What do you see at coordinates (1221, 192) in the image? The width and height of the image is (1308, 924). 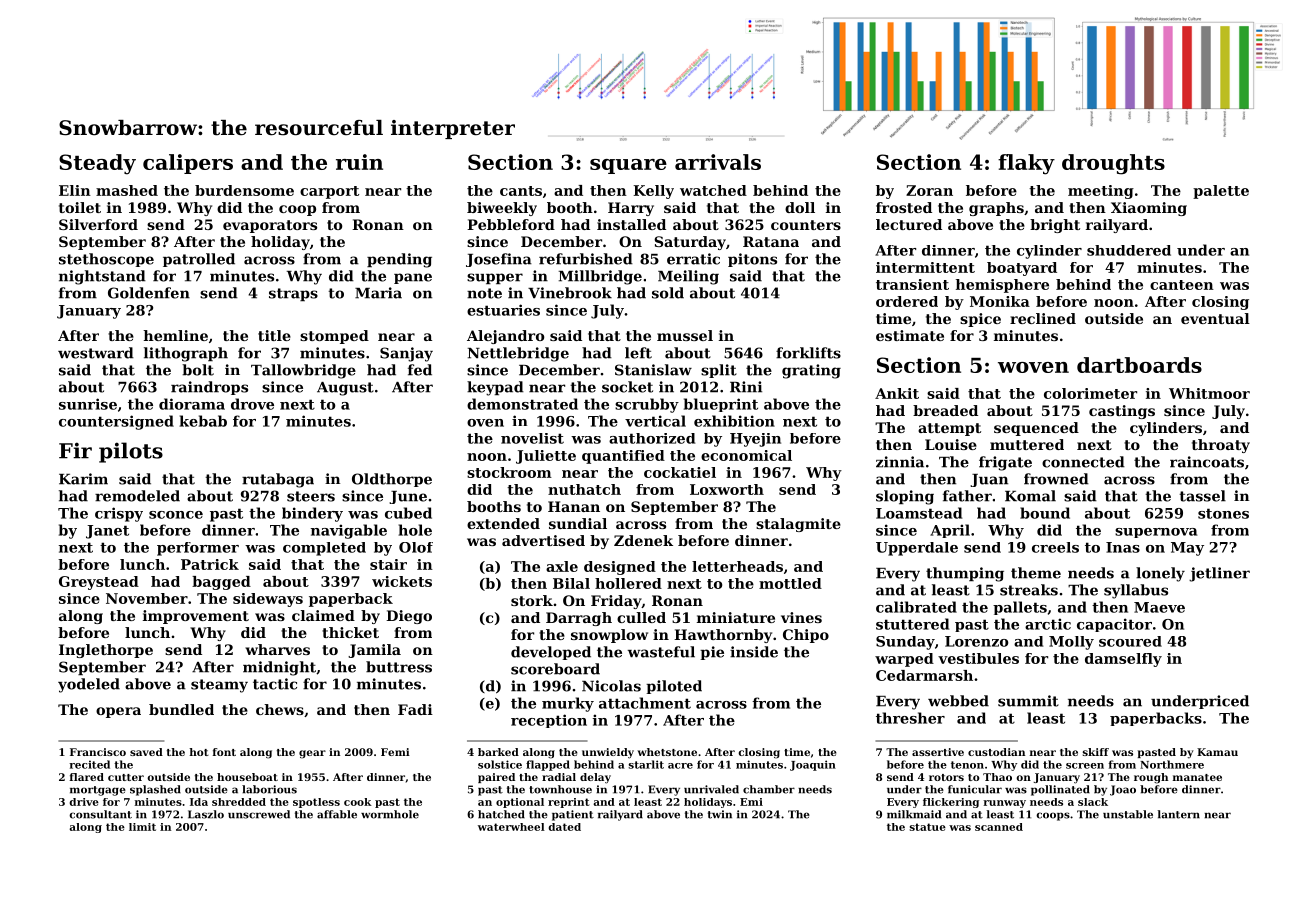 I see `palette` at bounding box center [1221, 192].
